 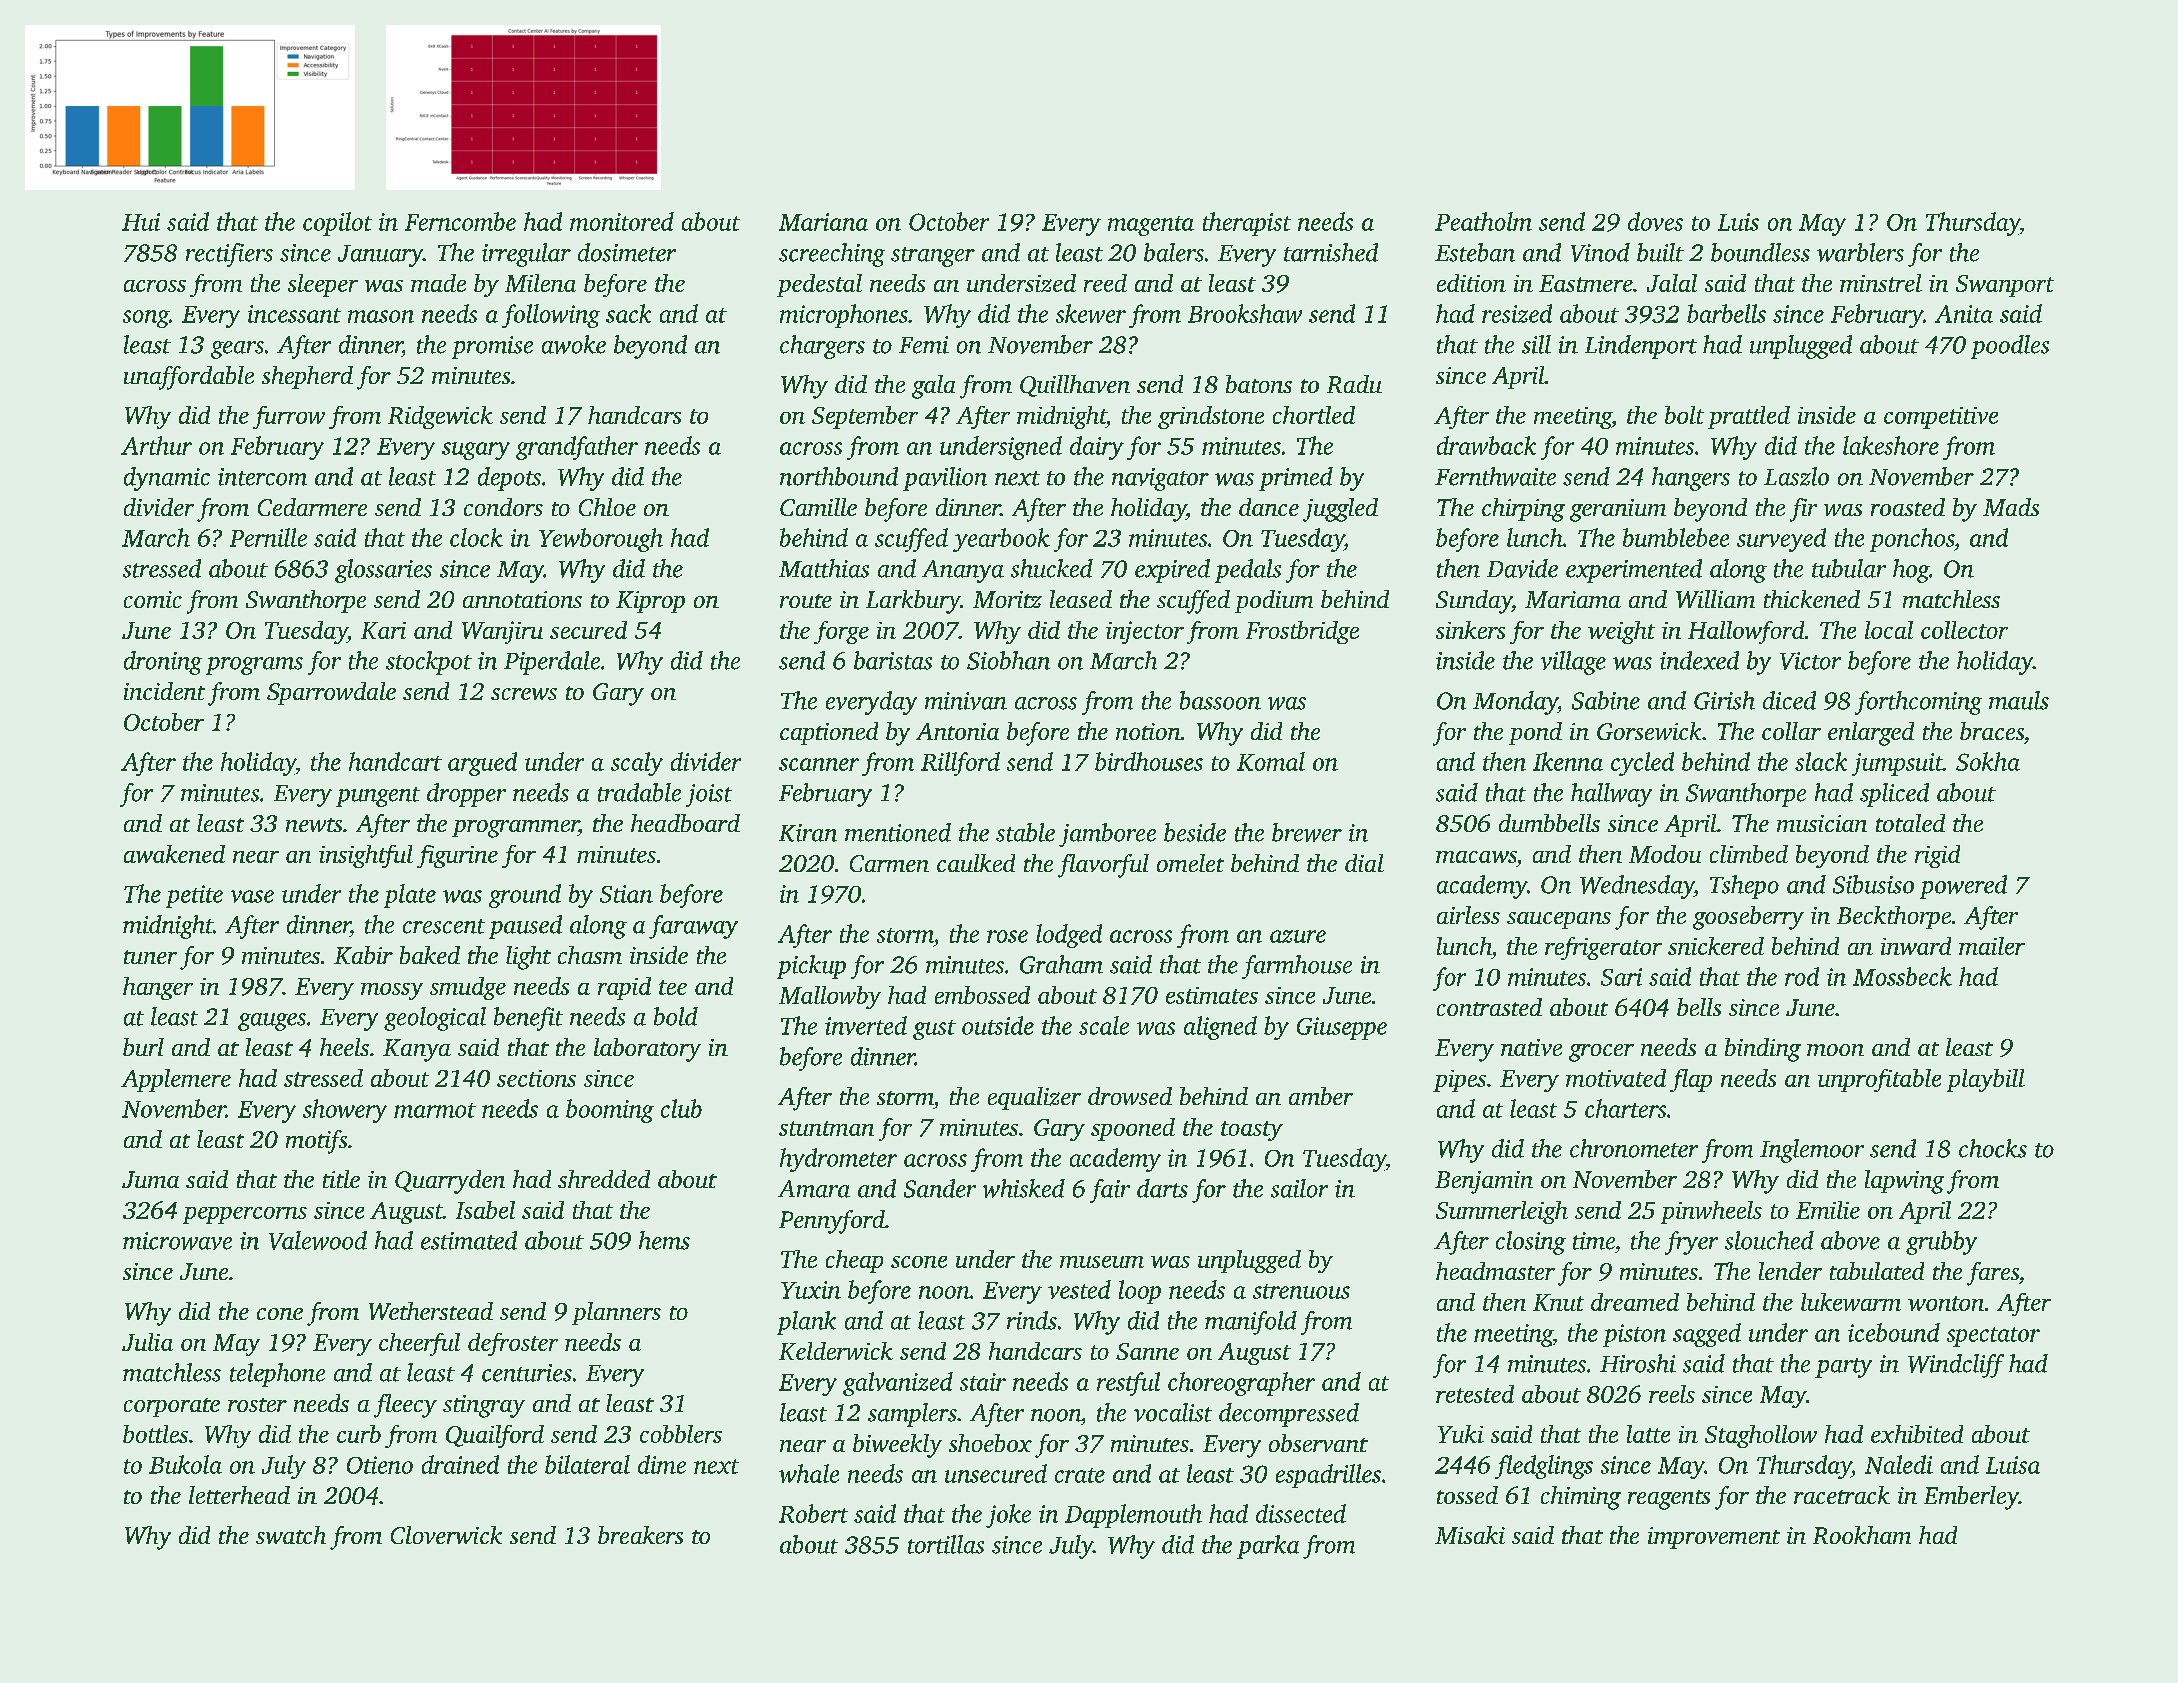 What do you see at coordinates (536, 1078) in the page?
I see `sections` at bounding box center [536, 1078].
